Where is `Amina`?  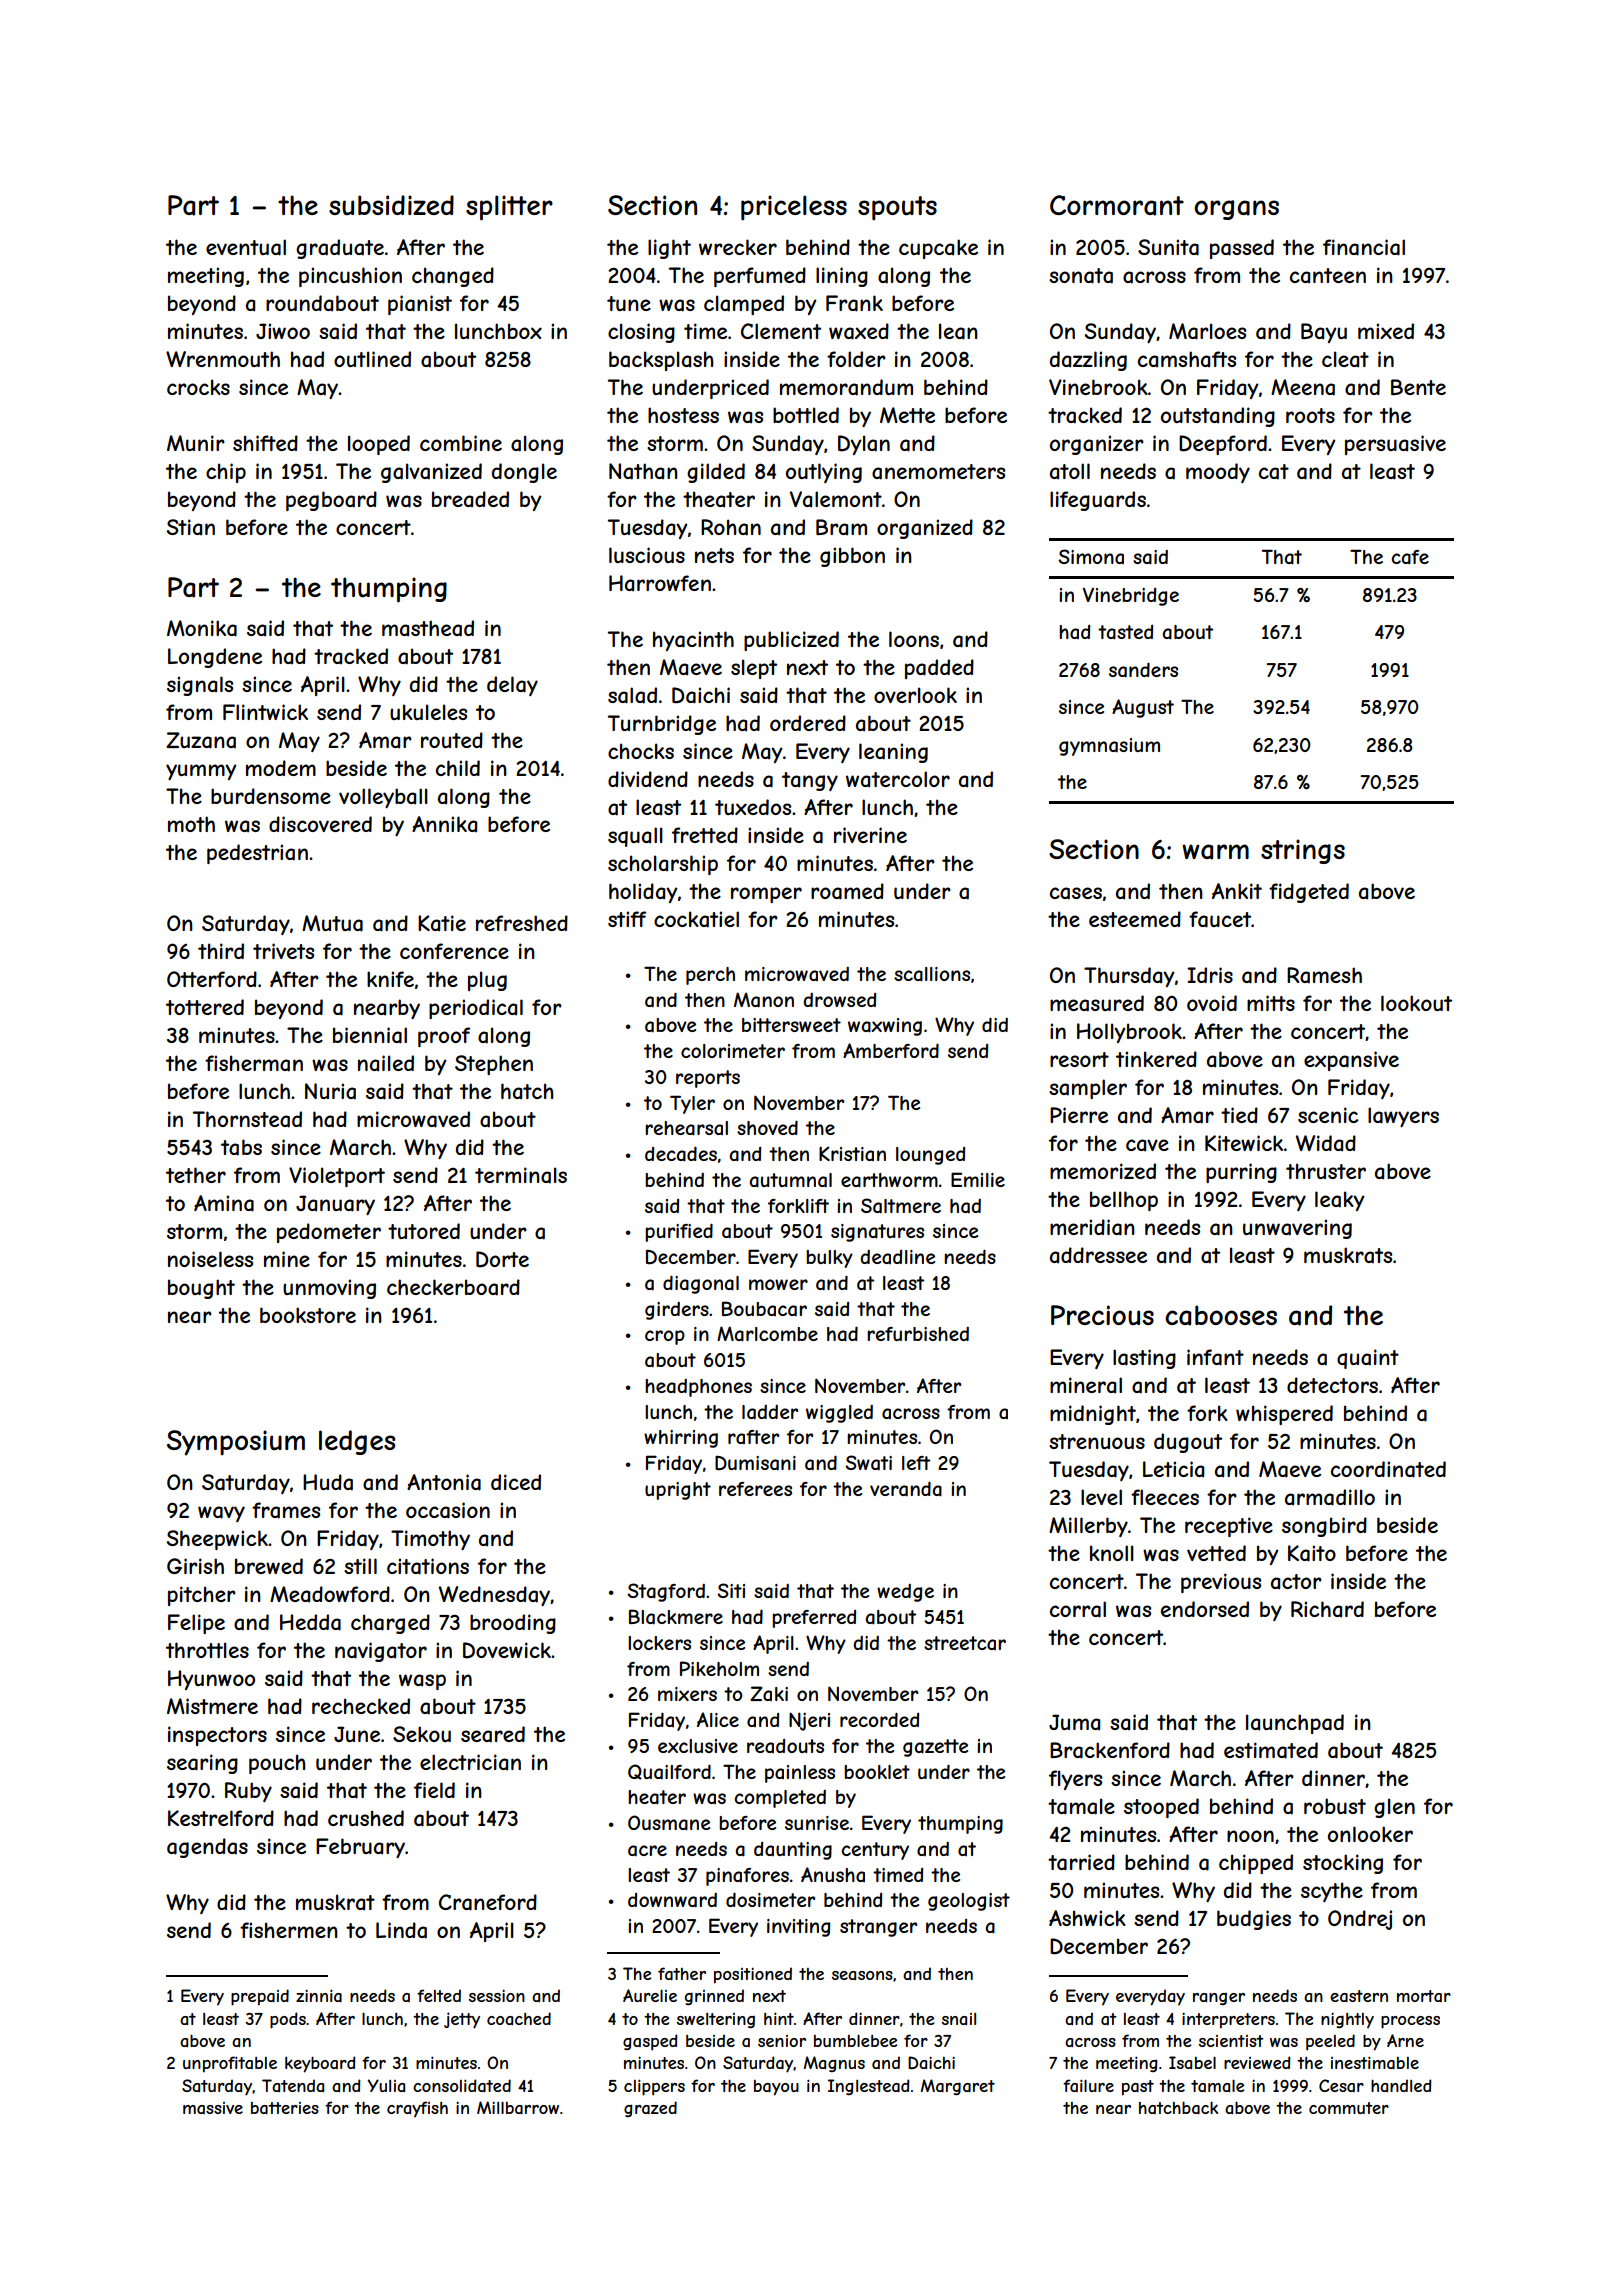
Amina is located at coordinates (224, 1203).
